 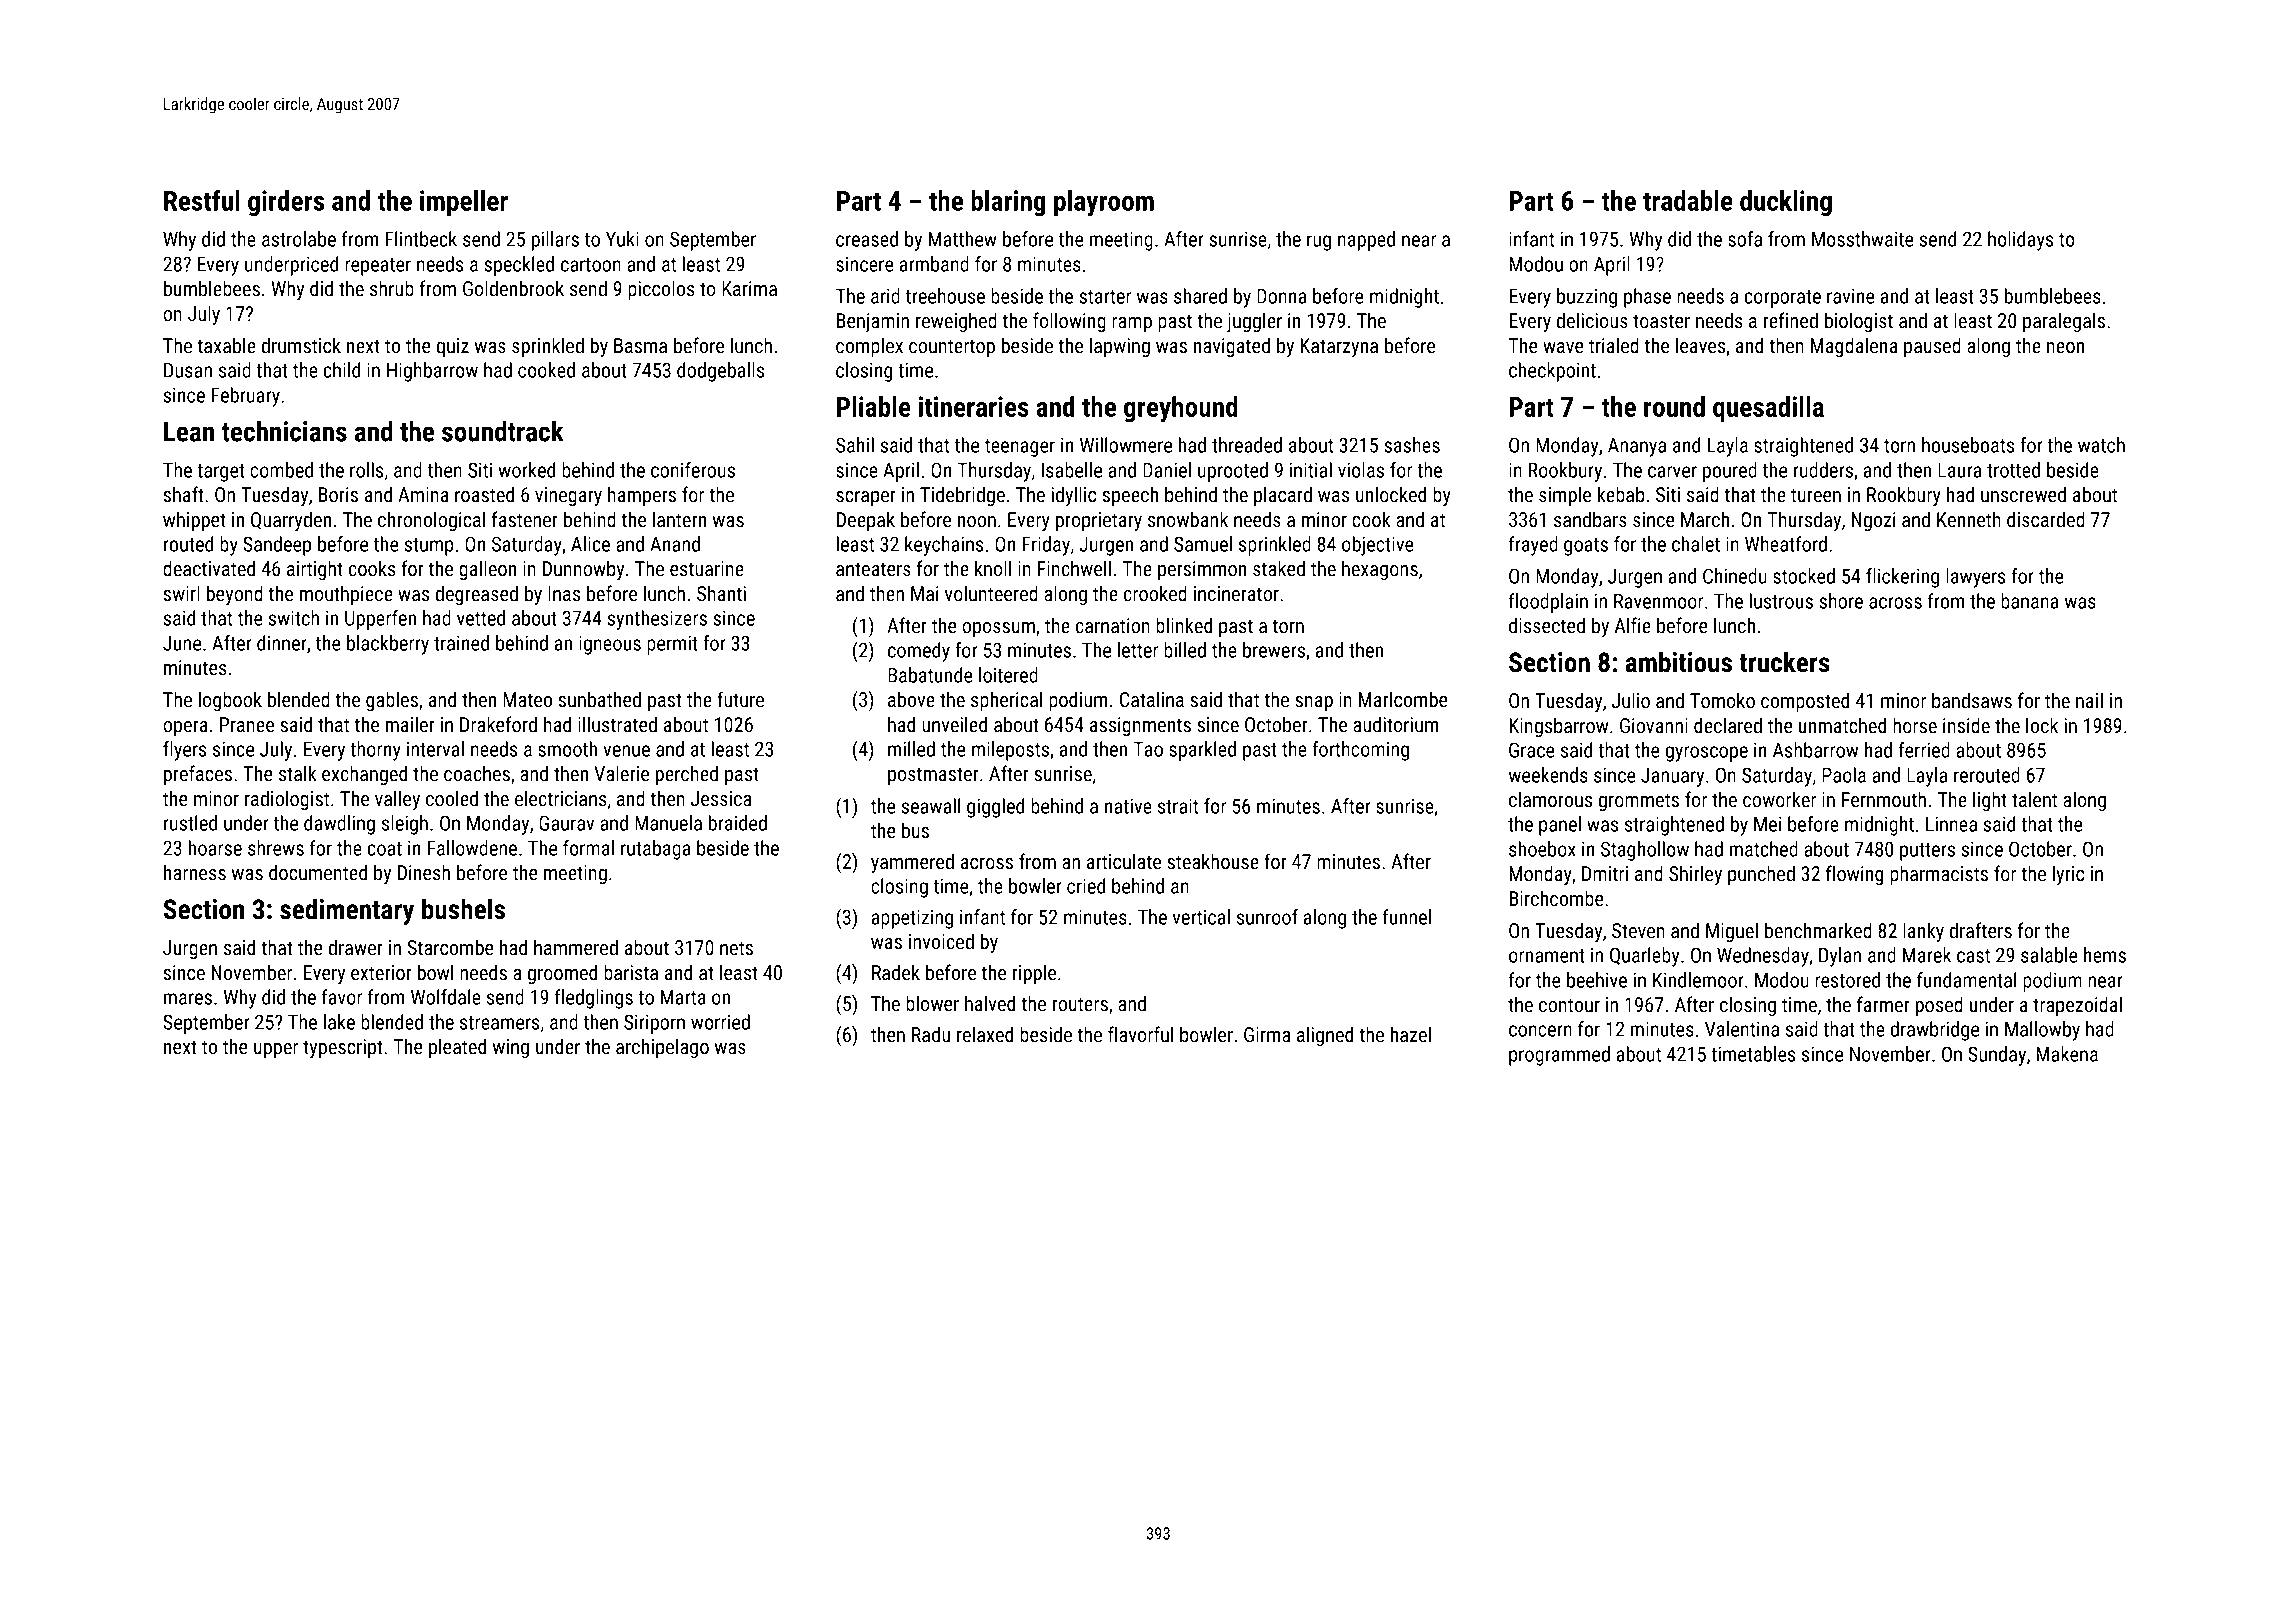 I want to click on stump, so click(x=429, y=547).
